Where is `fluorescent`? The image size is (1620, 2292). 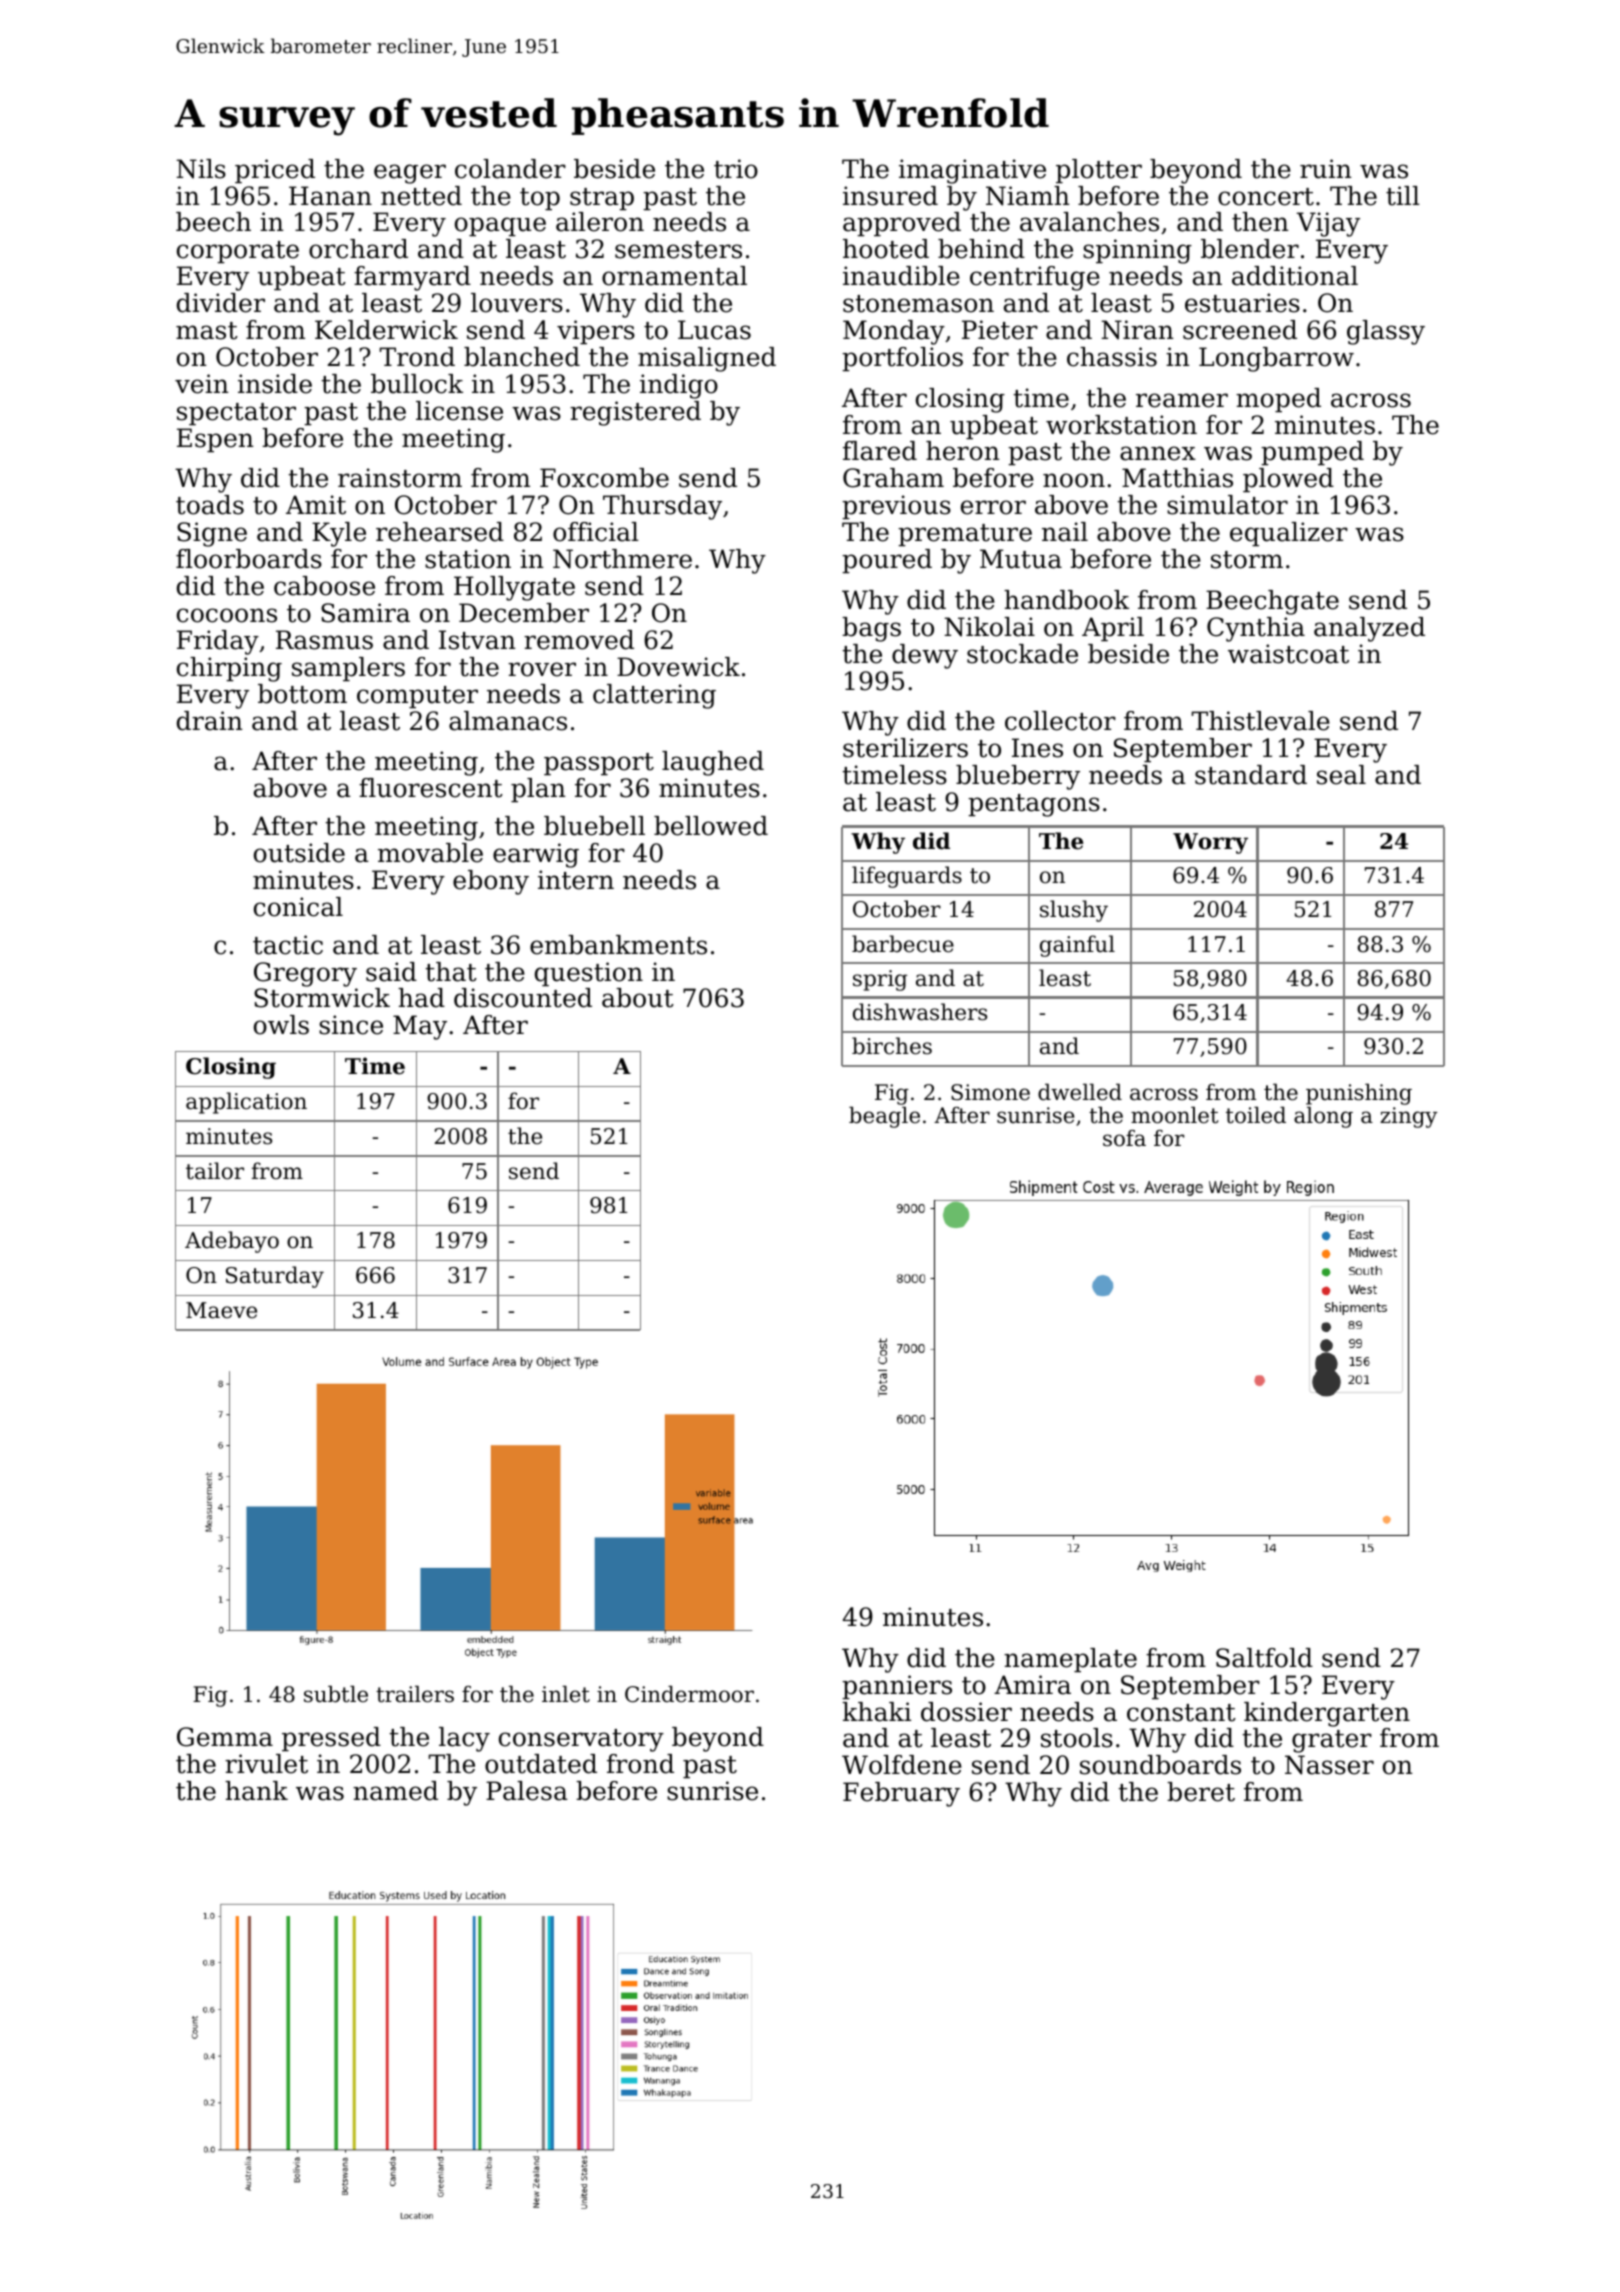 fluorescent is located at coordinates (431, 788).
